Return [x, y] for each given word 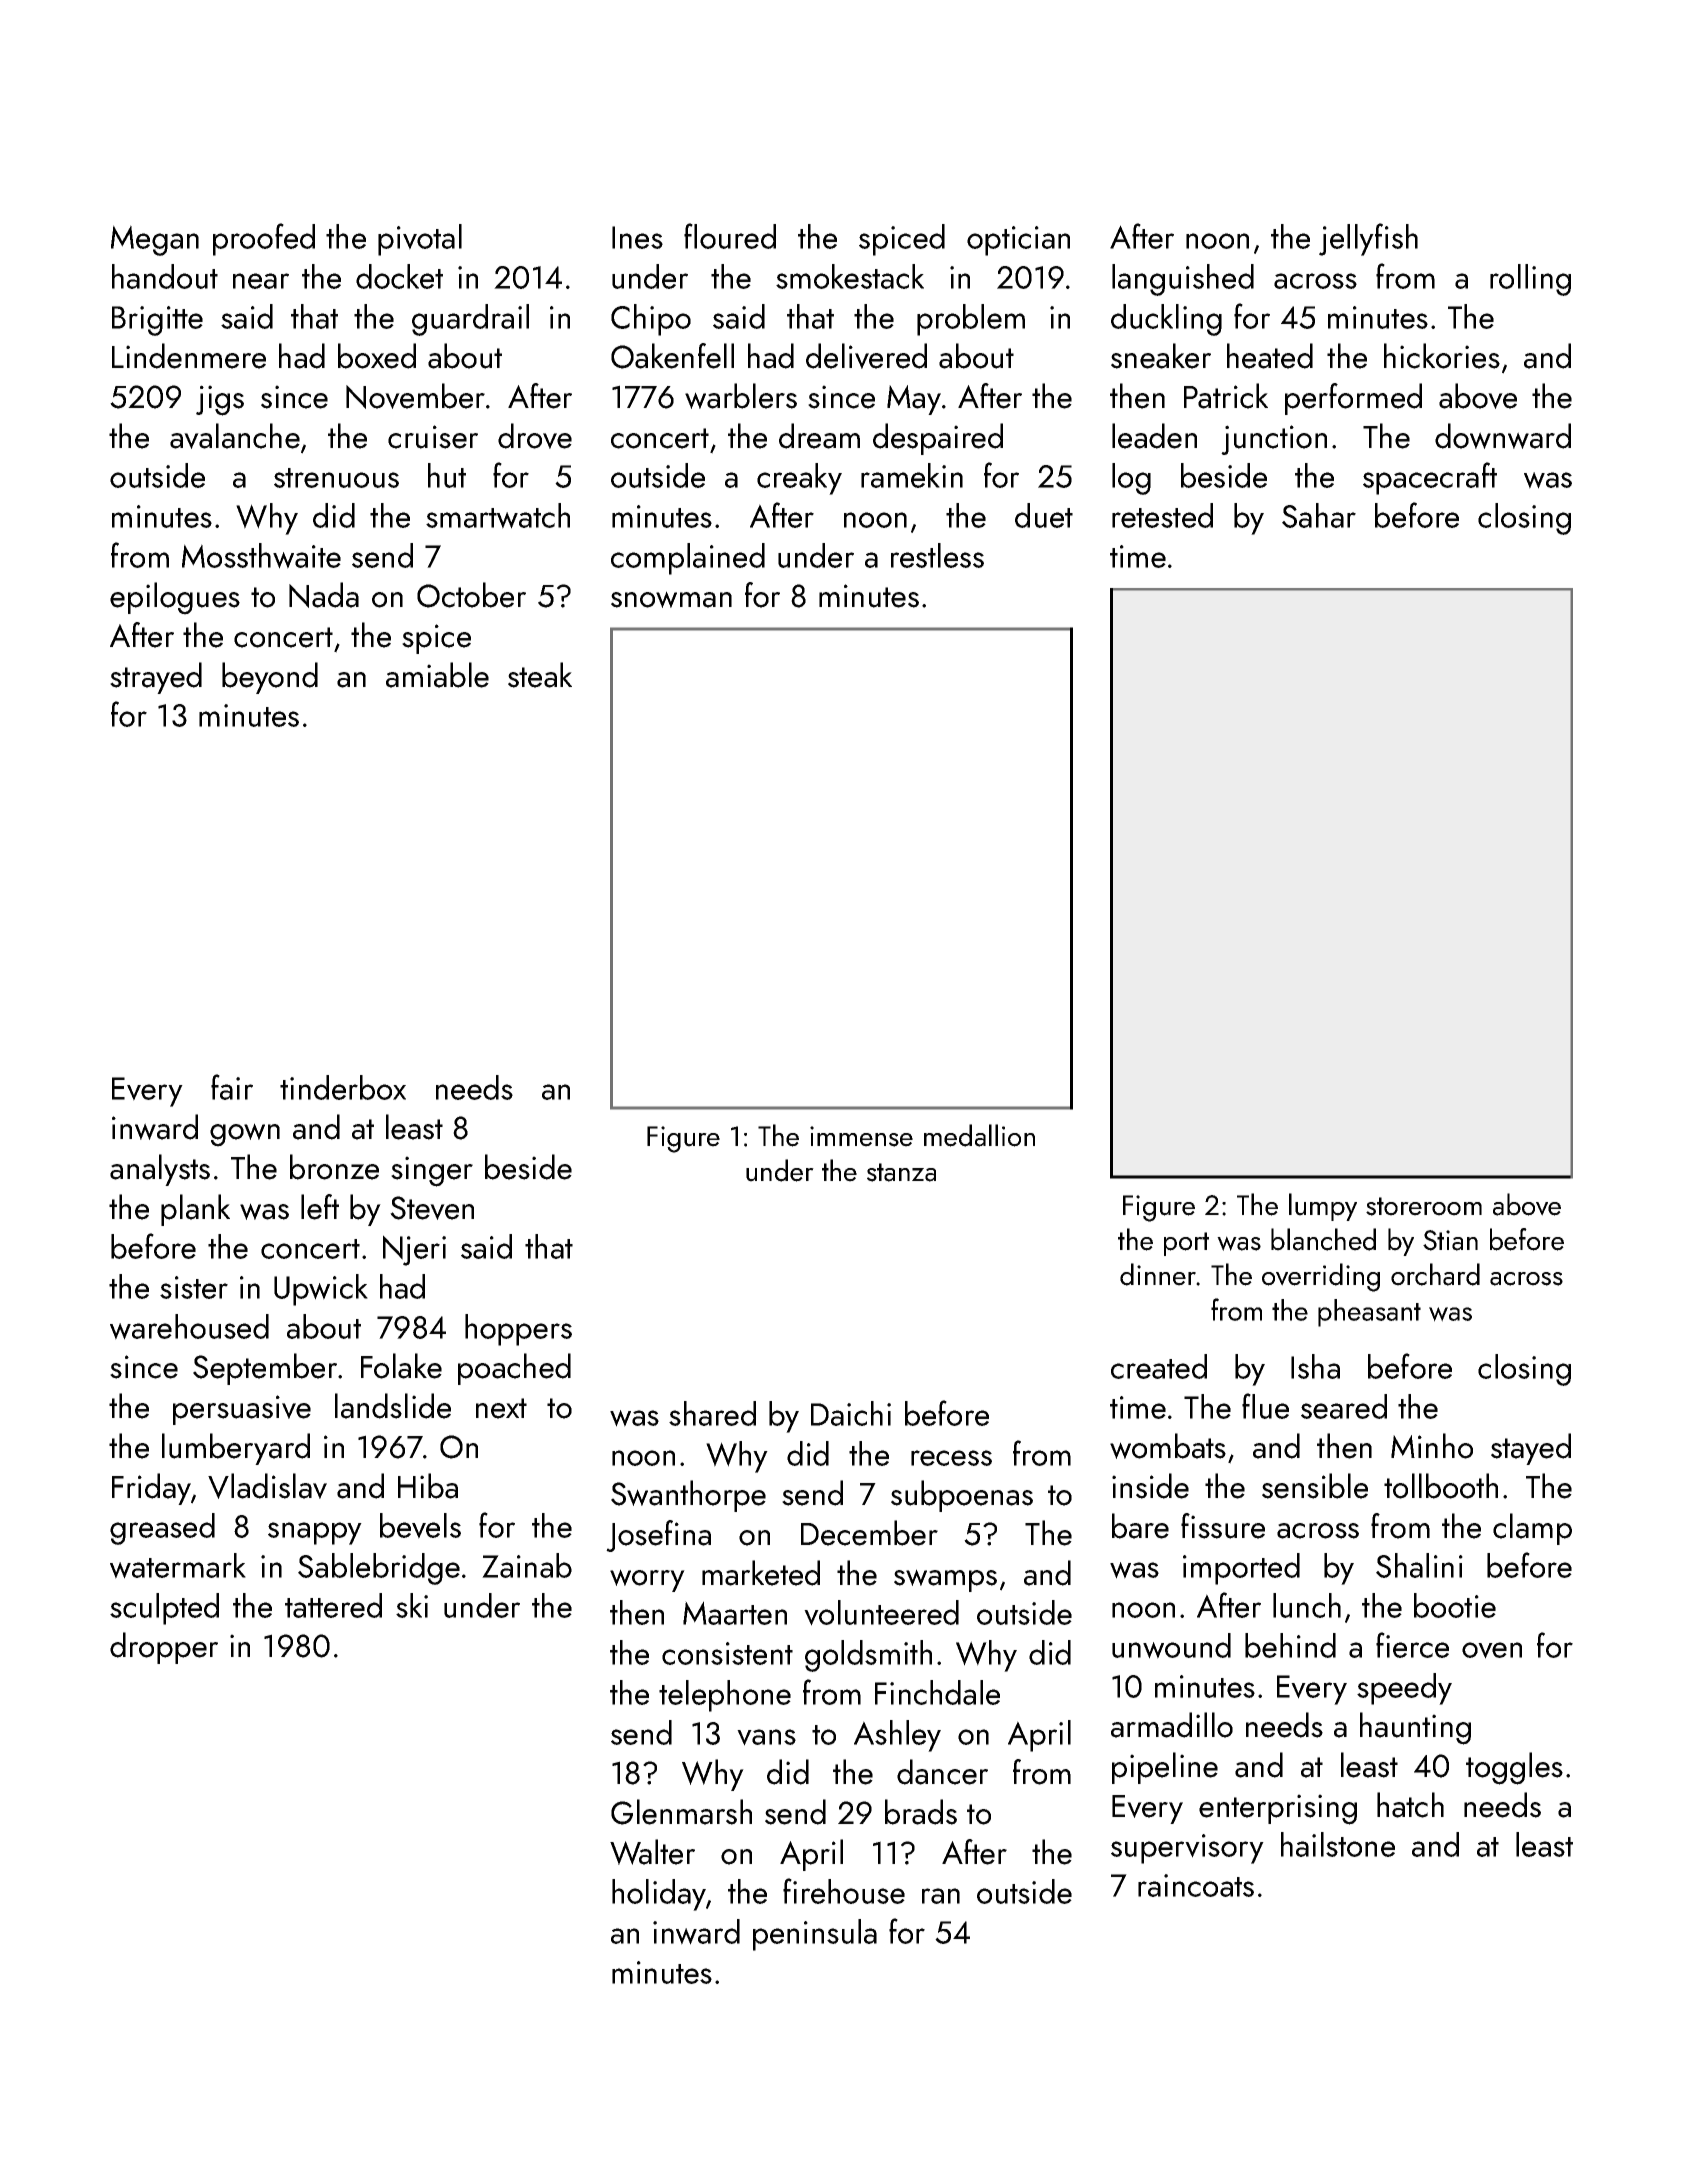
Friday [151, 1489]
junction [1274, 440]
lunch [1307, 1605]
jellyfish [1368, 239]
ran [941, 1896]
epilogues [175, 598]
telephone [725, 1696]
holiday [659, 1895]
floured [730, 236]
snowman [671, 599]
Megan [155, 240]
